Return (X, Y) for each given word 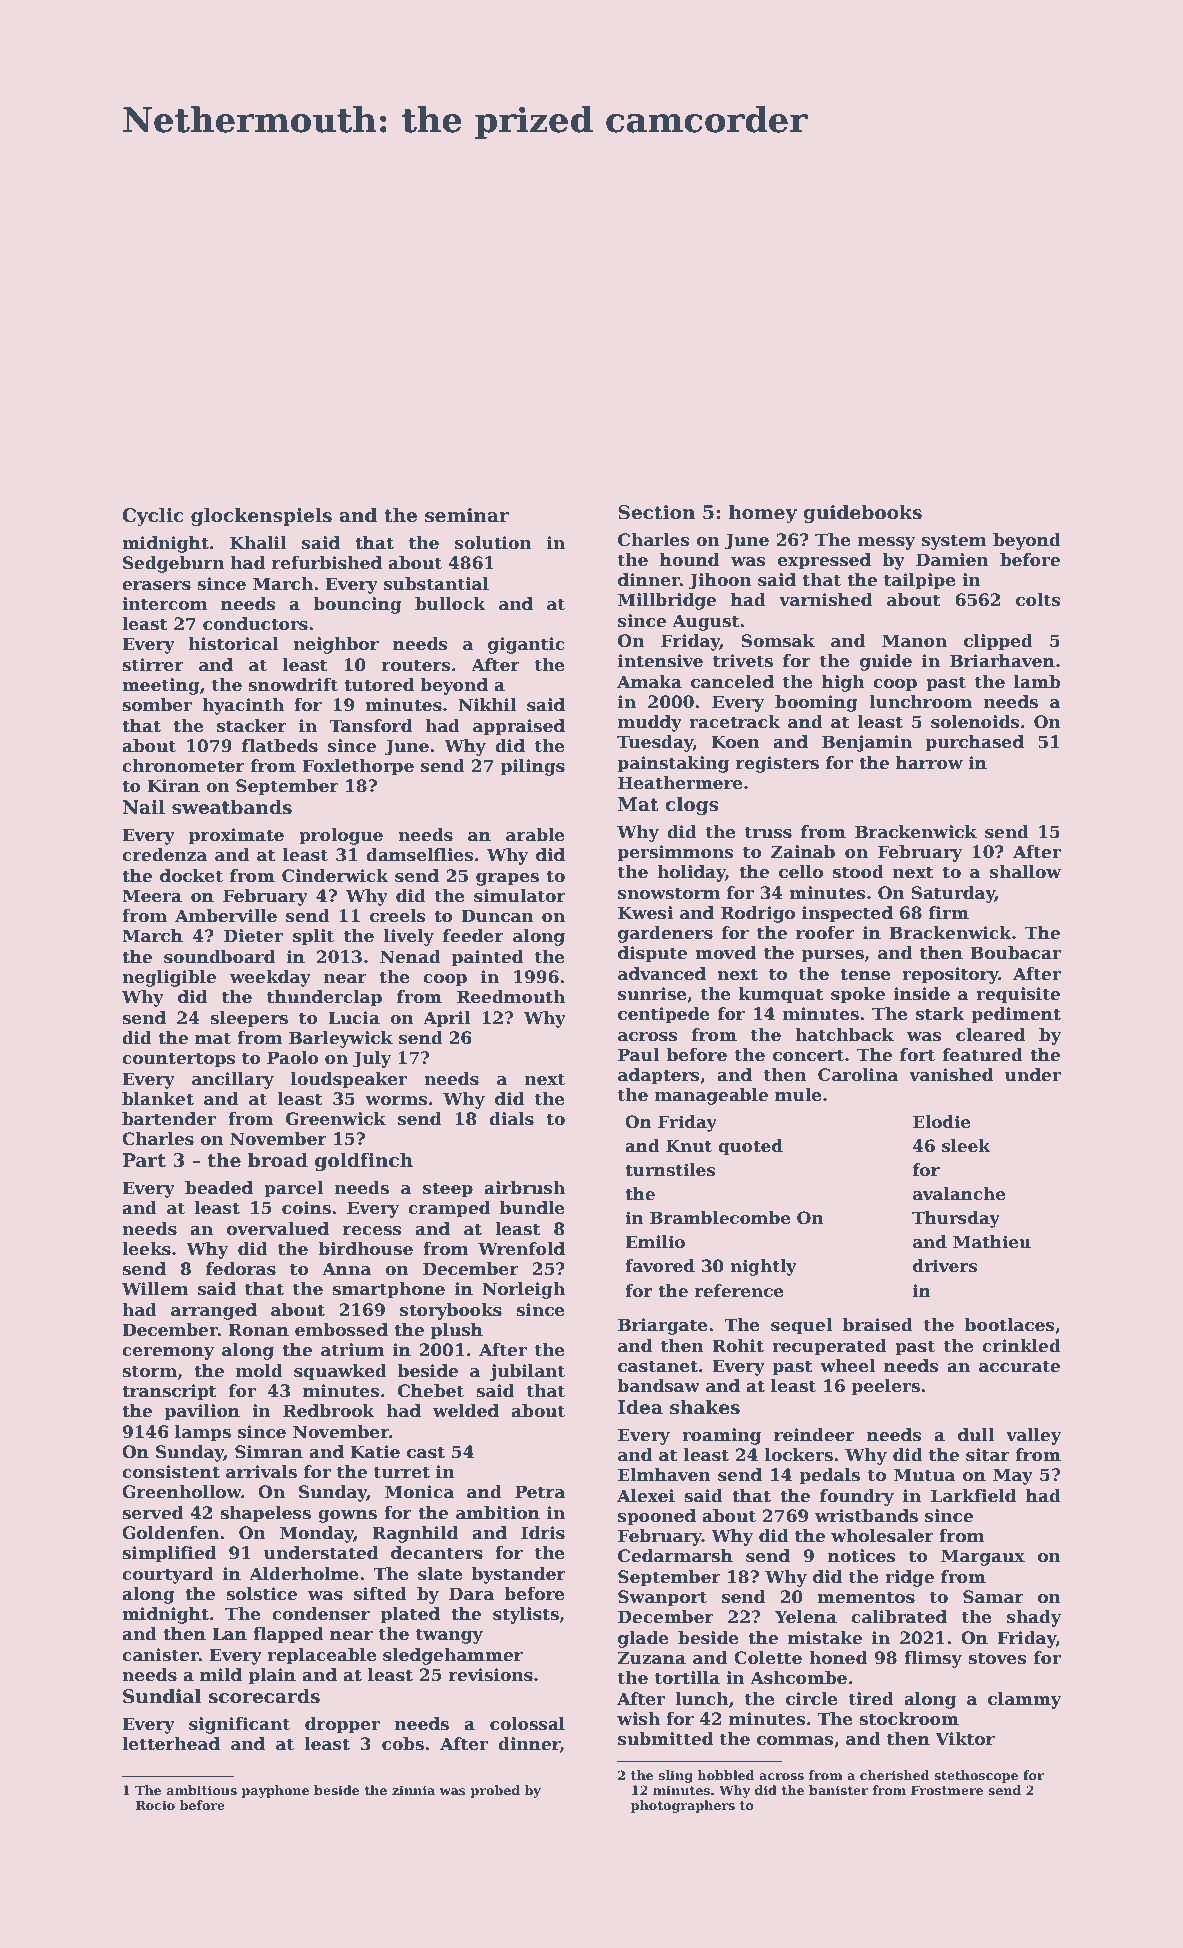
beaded (219, 1188)
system (954, 542)
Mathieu (992, 1242)
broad (278, 1160)
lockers (799, 1455)
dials (511, 1119)
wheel (847, 1366)
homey (763, 513)
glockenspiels (261, 516)
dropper (342, 1725)
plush (457, 1331)
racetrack (734, 722)
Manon (914, 641)
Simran (269, 1452)
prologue (341, 836)
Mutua (924, 1475)
